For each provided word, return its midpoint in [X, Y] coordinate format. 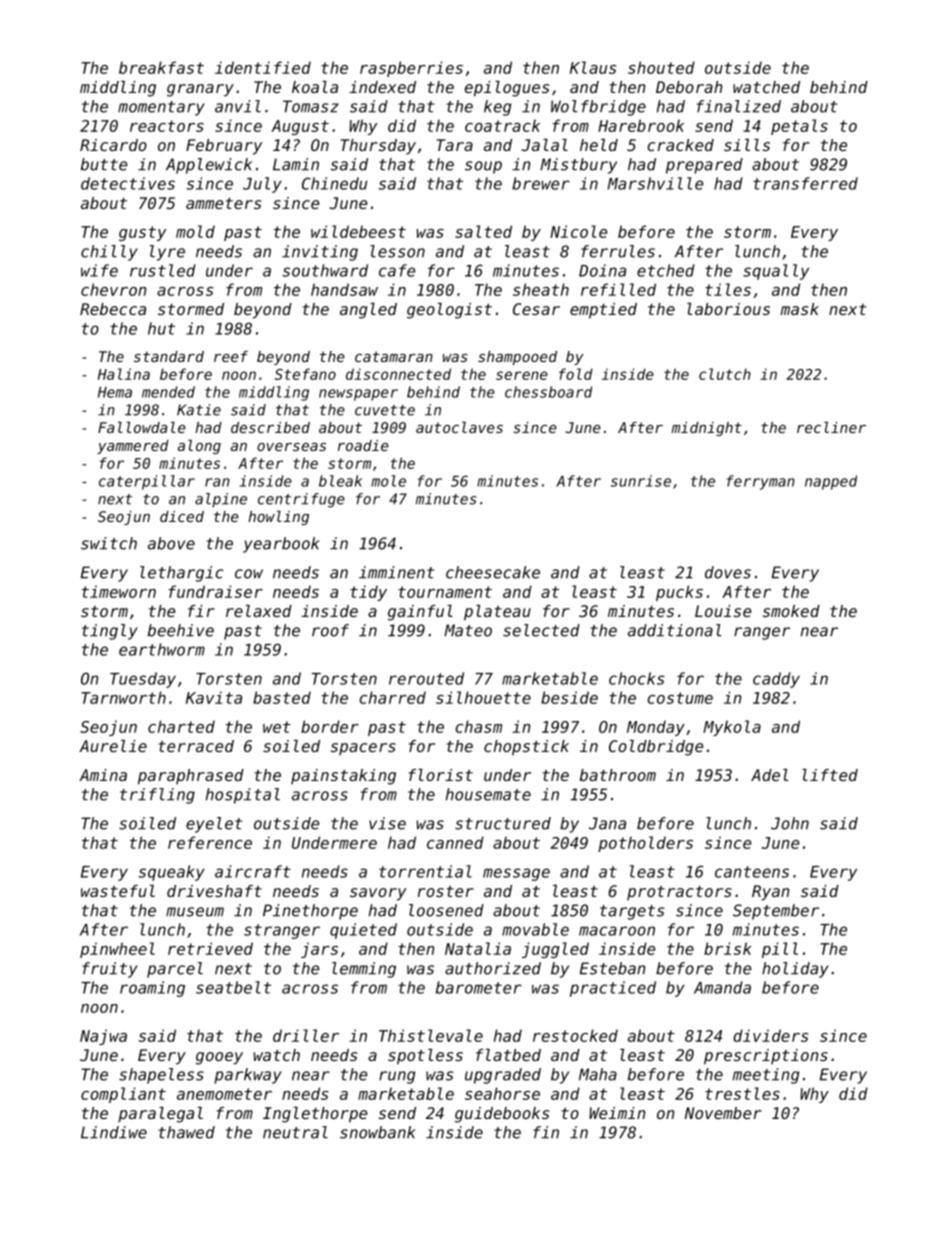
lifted [830, 775]
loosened [446, 910]
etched [666, 270]
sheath [541, 289]
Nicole [578, 231]
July [262, 185]
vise [387, 823]
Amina [103, 775]
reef [231, 356]
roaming [152, 989]
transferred [805, 183]
